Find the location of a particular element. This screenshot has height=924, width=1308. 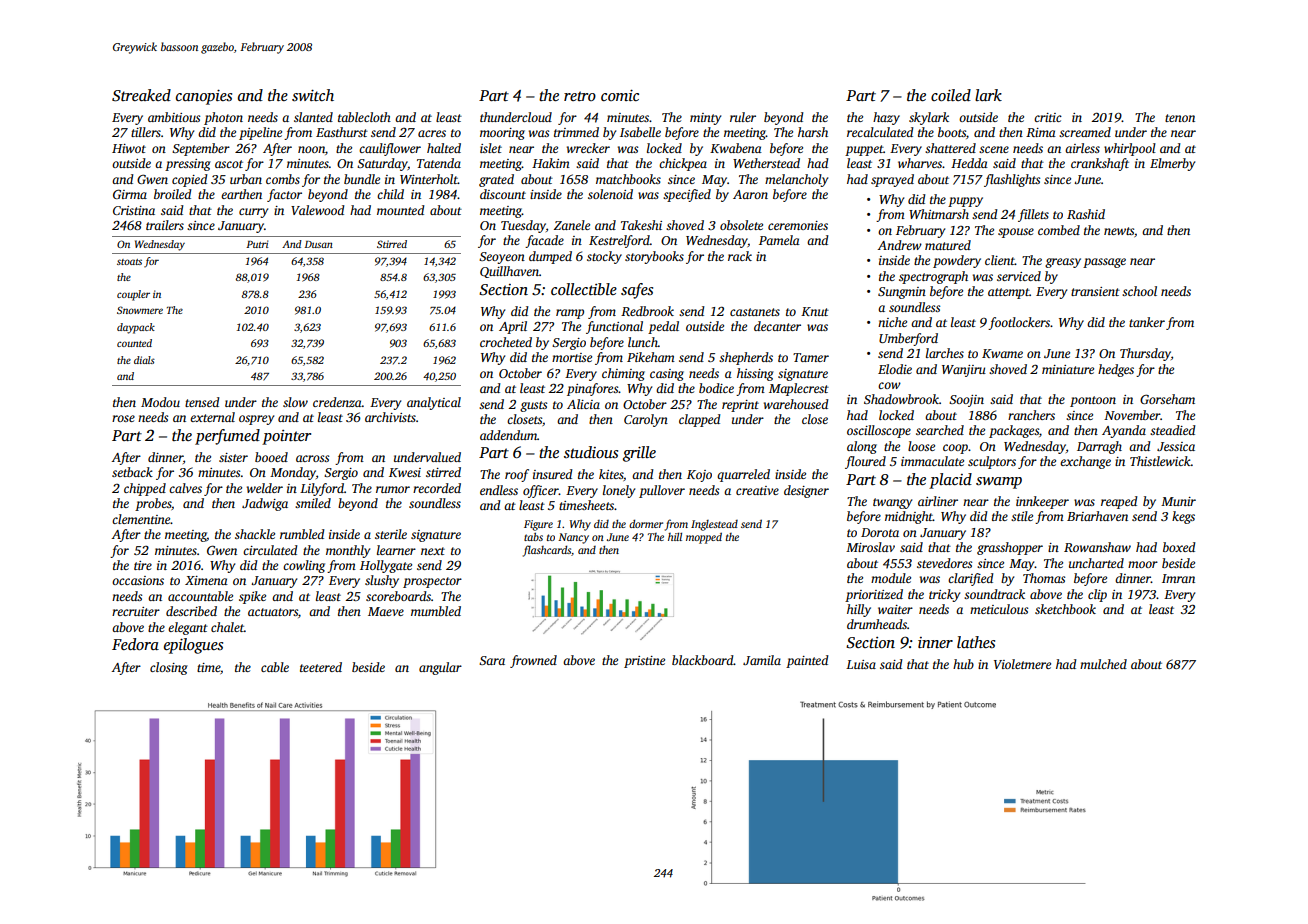

puppy is located at coordinates (965, 202).
